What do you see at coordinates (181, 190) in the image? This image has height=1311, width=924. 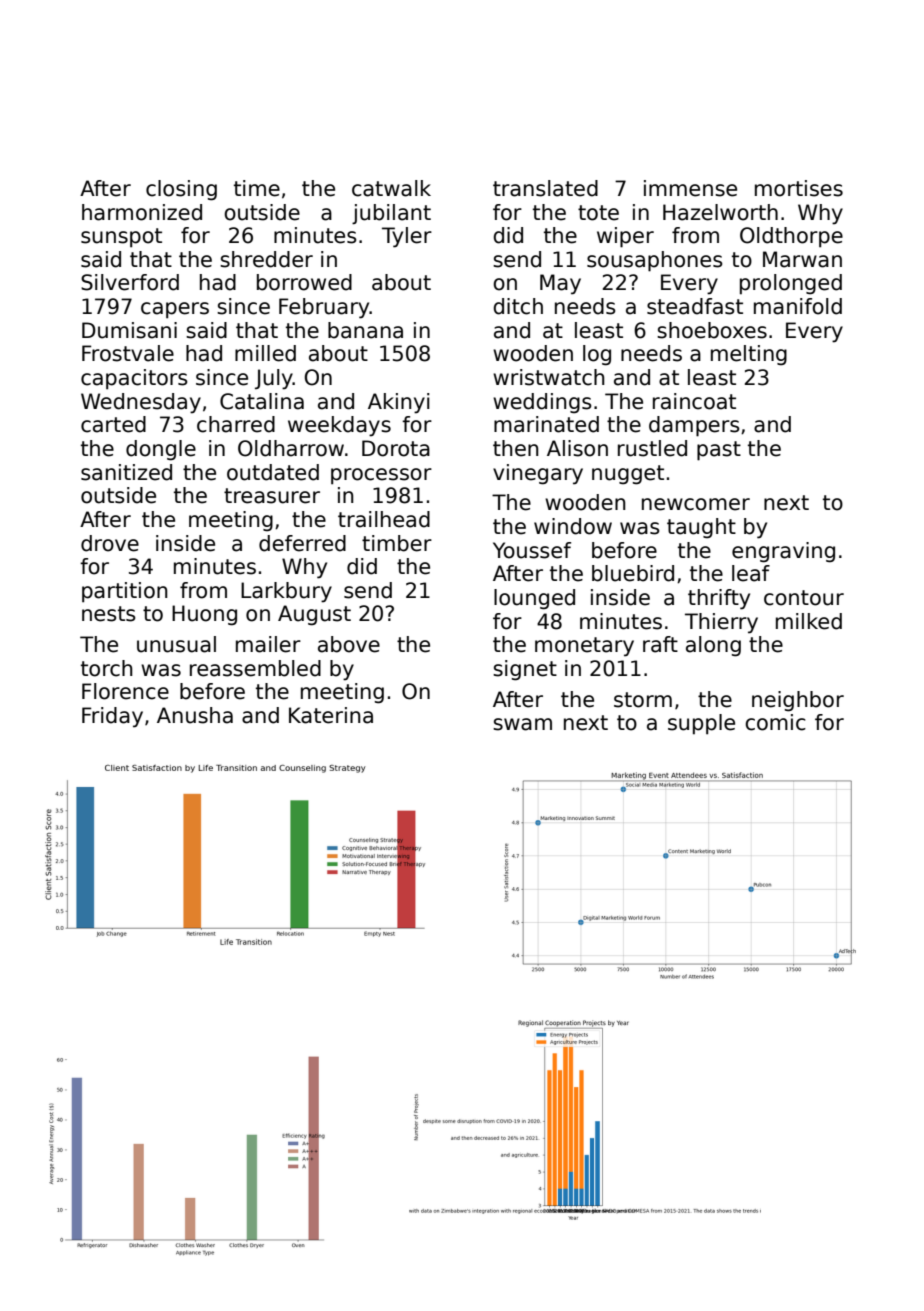 I see `closing` at bounding box center [181, 190].
